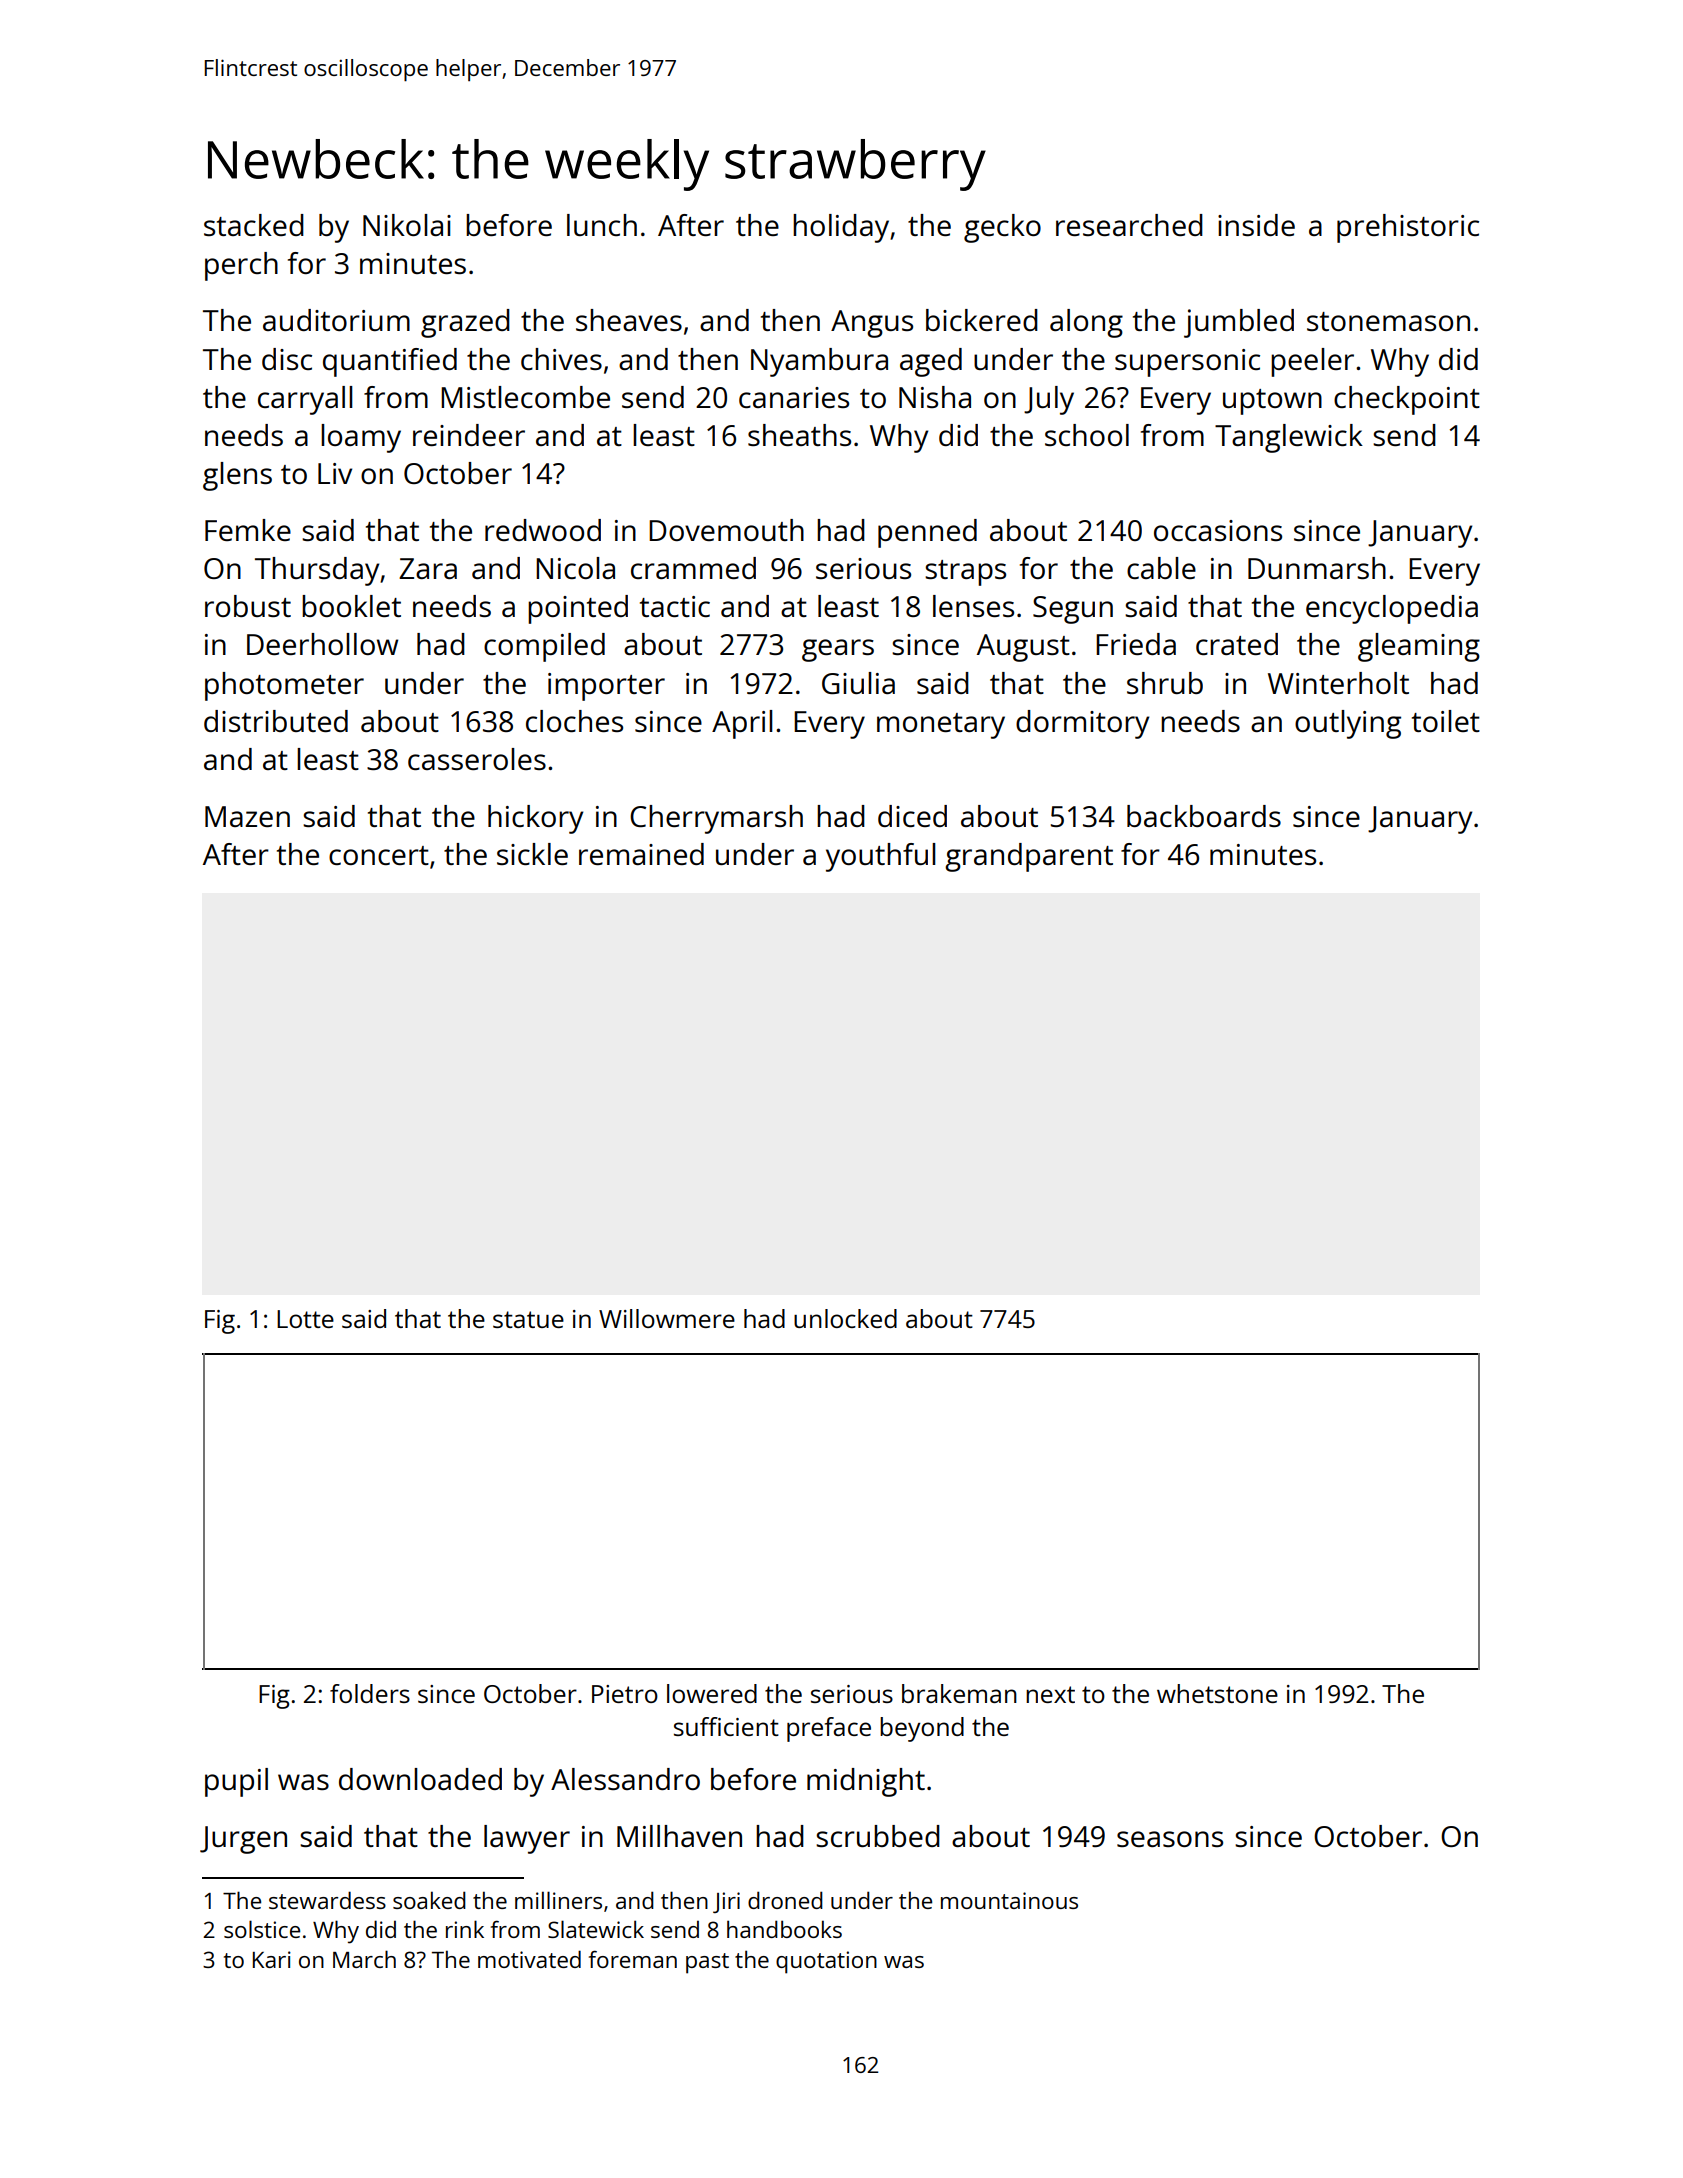  I want to click on glens, so click(237, 476).
